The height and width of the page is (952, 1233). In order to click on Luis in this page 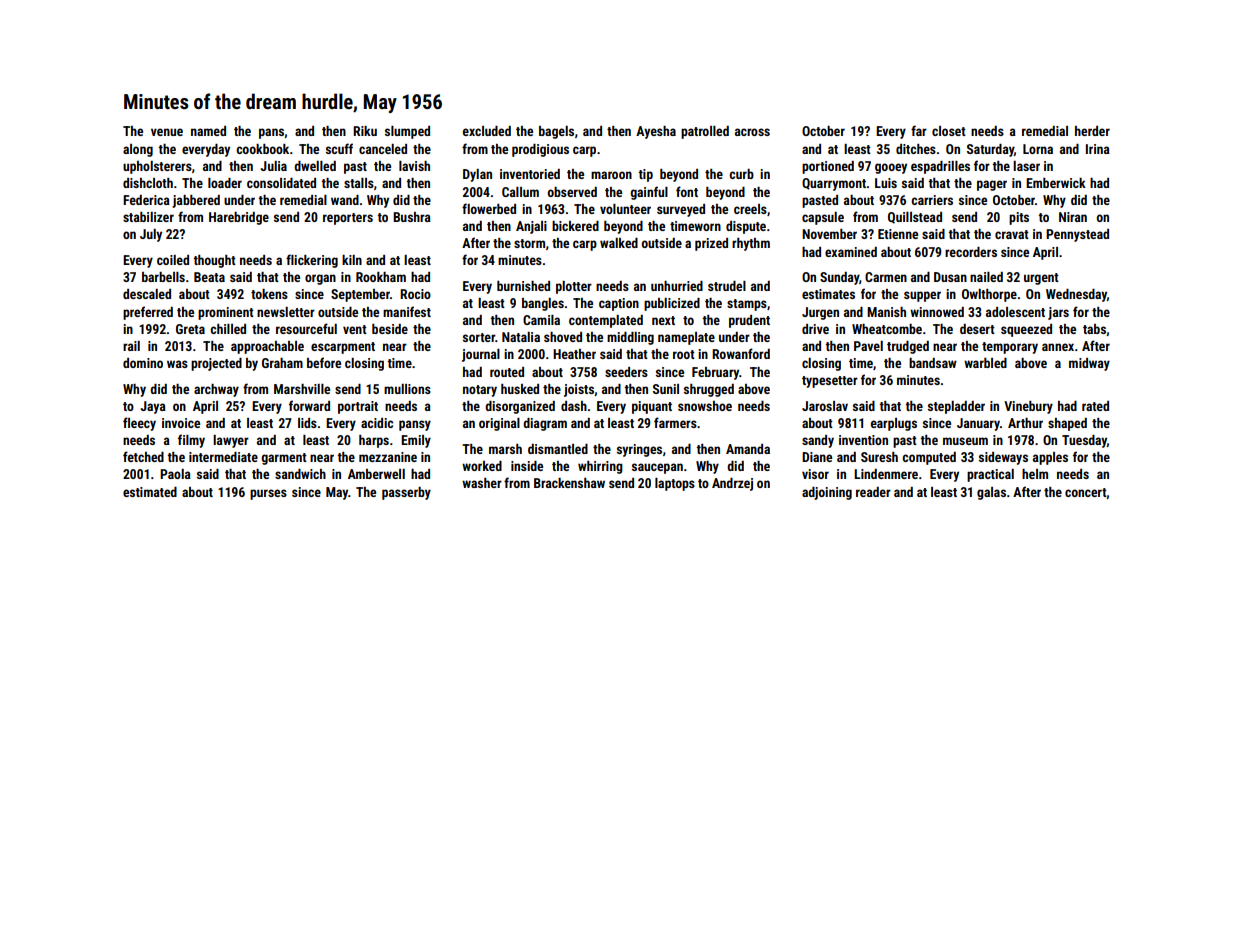, I will do `click(886, 183)`.
